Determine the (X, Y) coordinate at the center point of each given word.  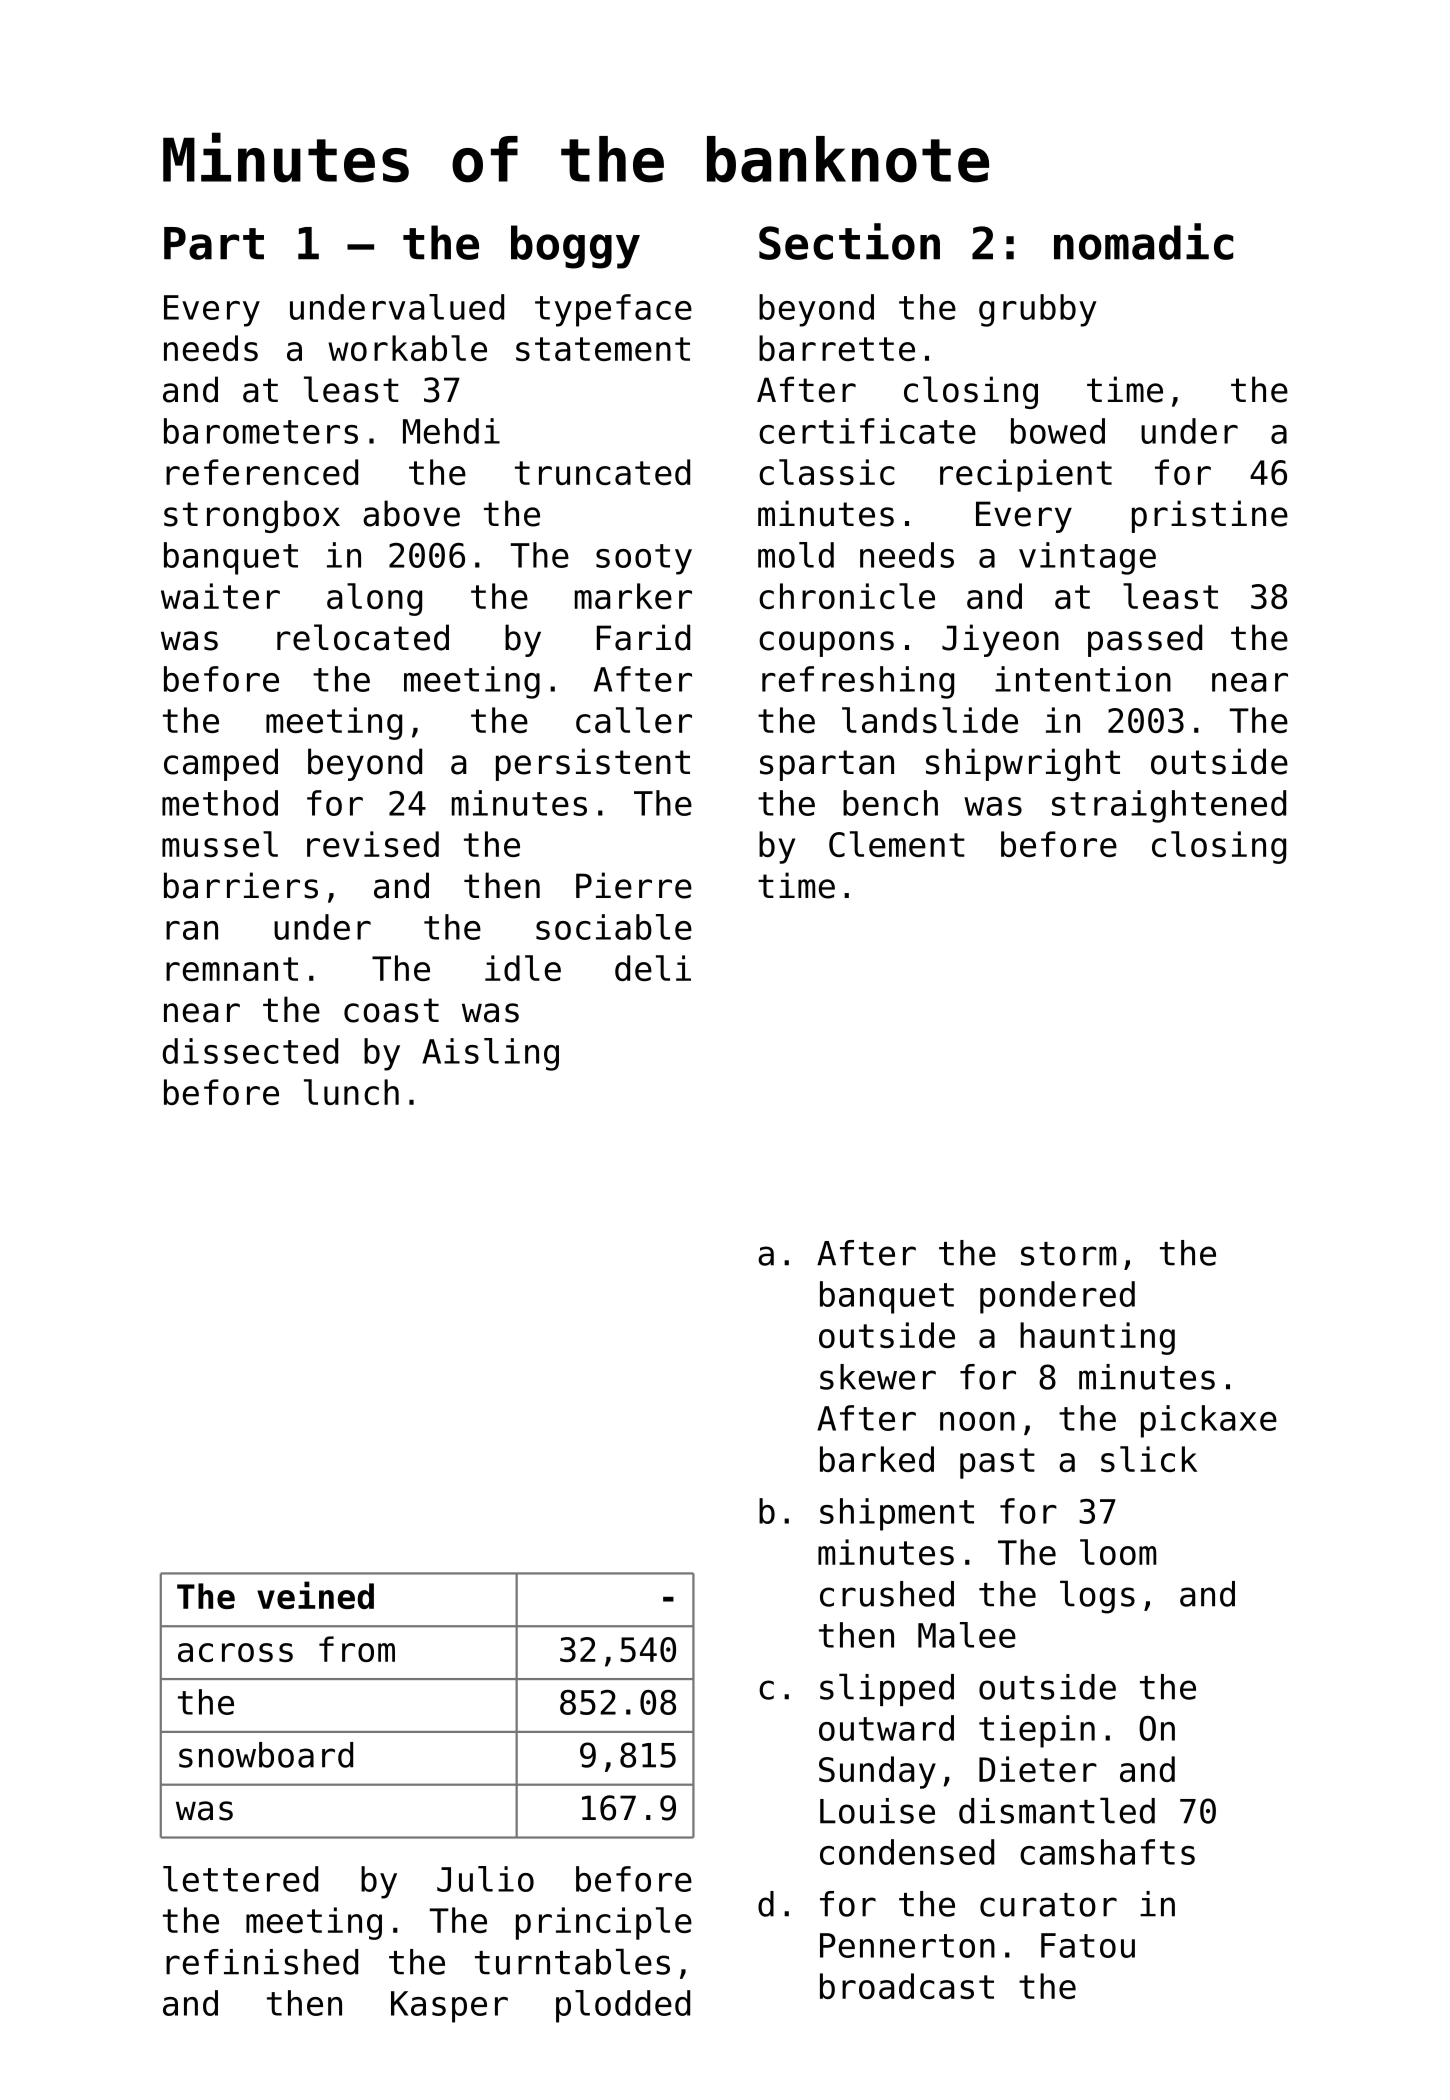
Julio (485, 1879)
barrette (837, 348)
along (374, 599)
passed (1145, 640)
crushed (887, 1594)
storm (1068, 1254)
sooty (644, 559)
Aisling (490, 1054)
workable (407, 348)
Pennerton (907, 1945)
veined (315, 1595)
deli (653, 968)
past (997, 1463)
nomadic (1143, 241)
